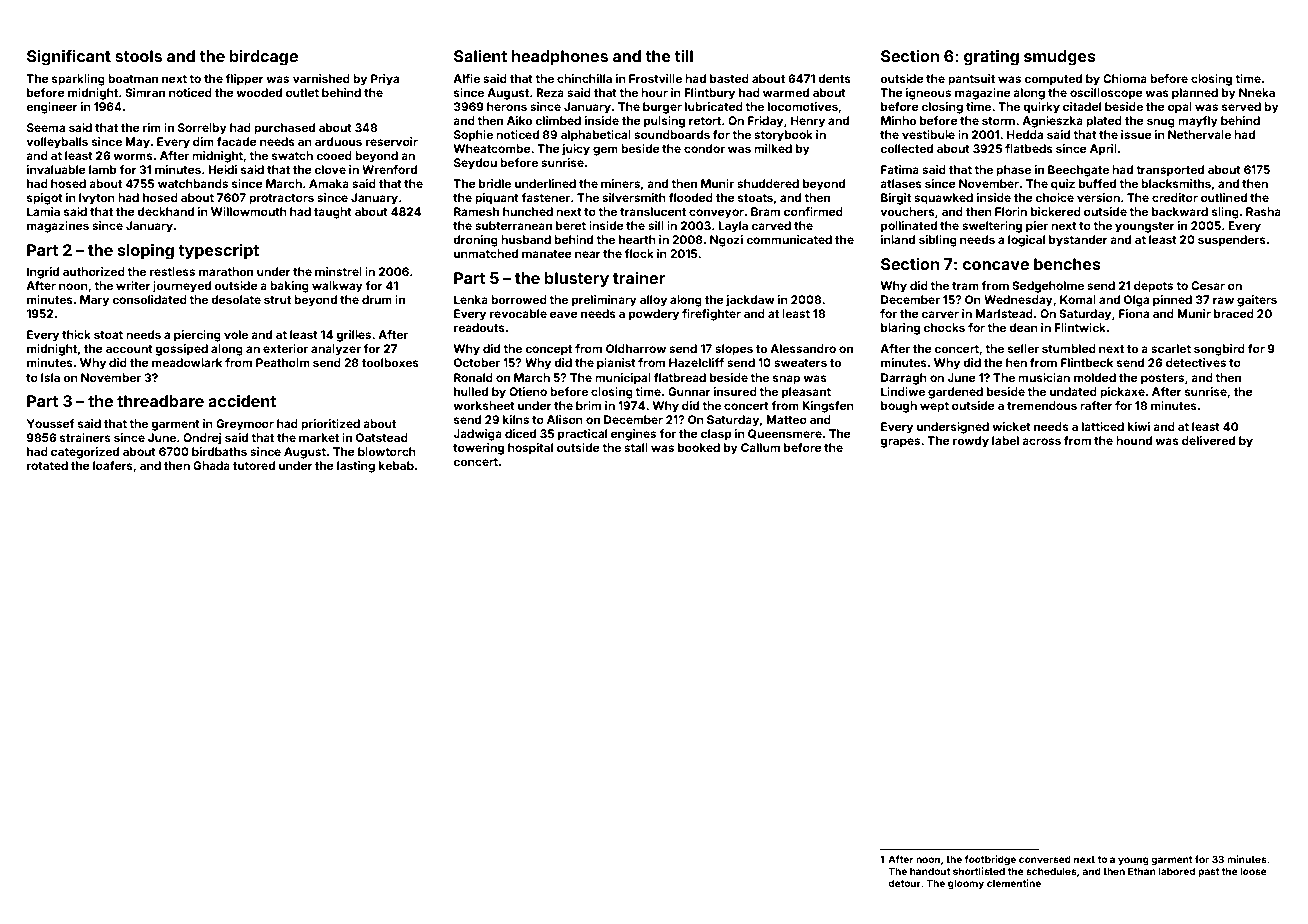 The width and height of the image is (1308, 924). What do you see at coordinates (1060, 58) in the image?
I see `smudges` at bounding box center [1060, 58].
